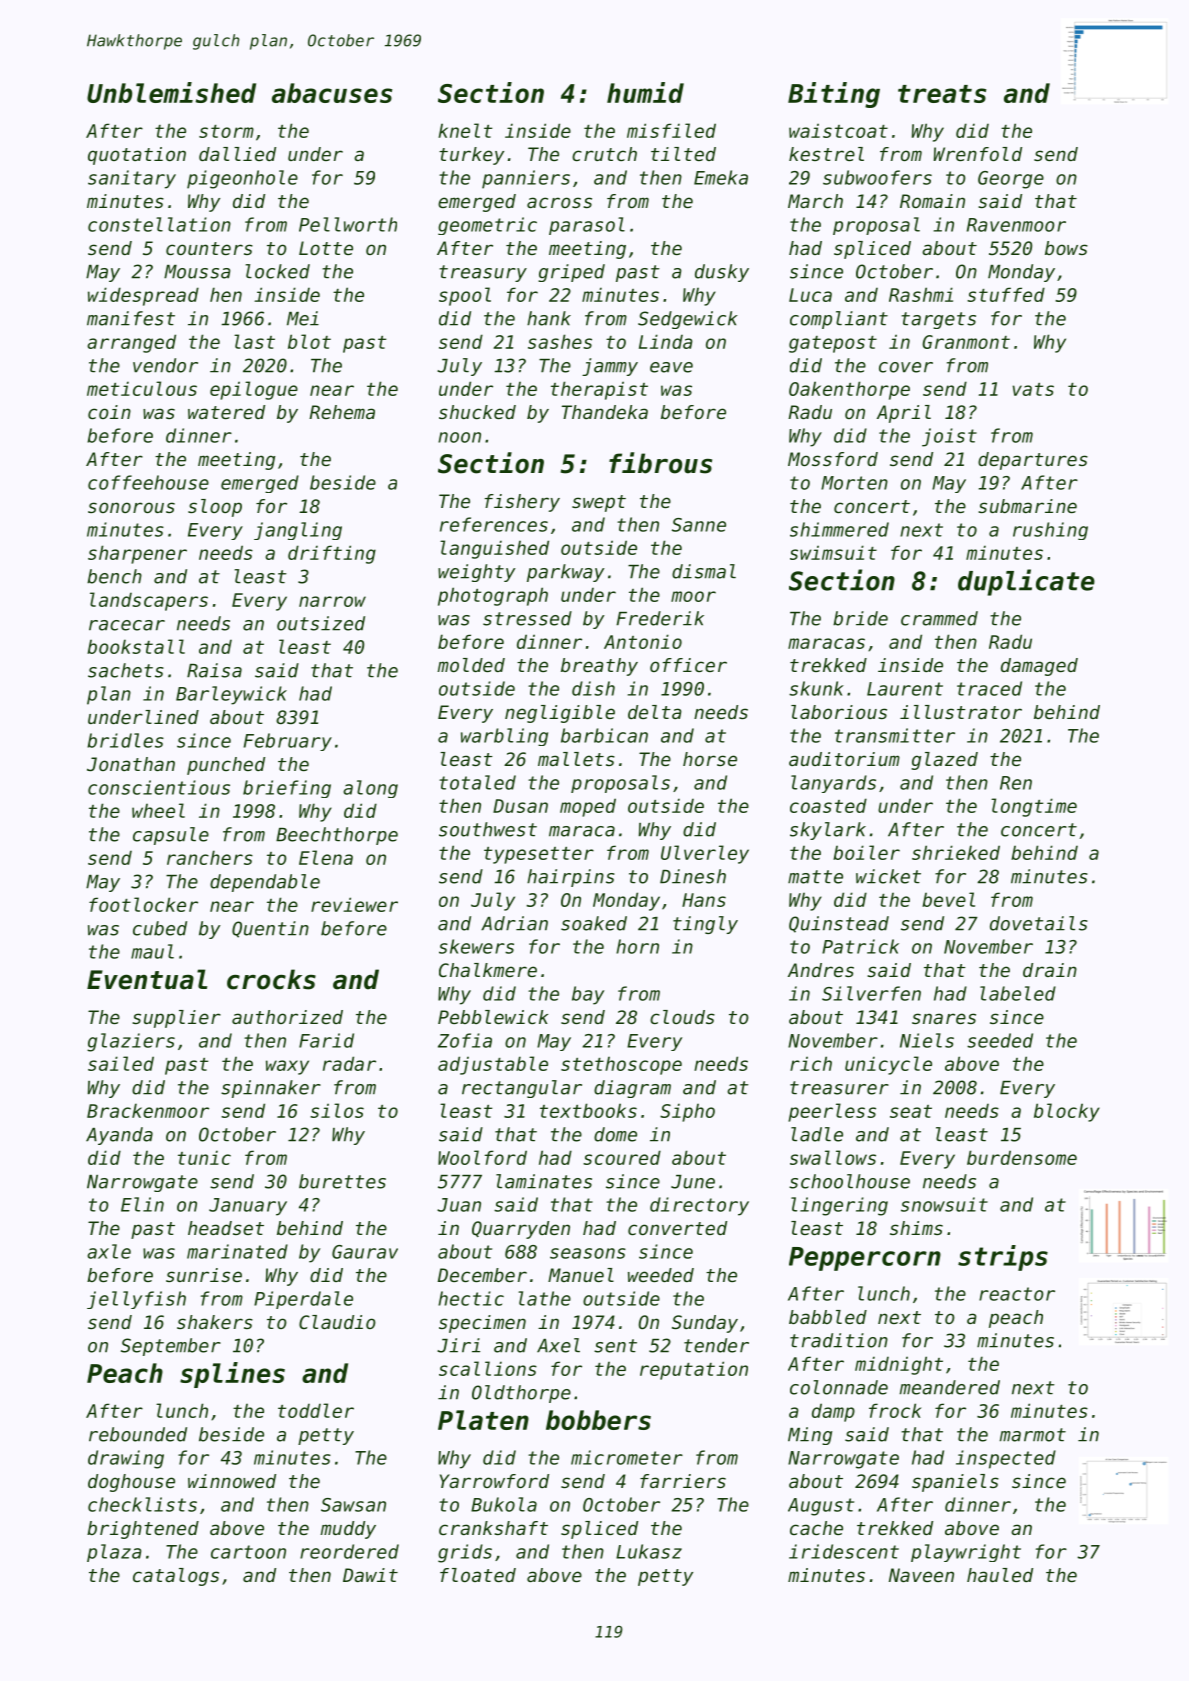 Image resolution: width=1189 pixels, height=1681 pixels. What do you see at coordinates (588, 1110) in the page?
I see `textbooks` at bounding box center [588, 1110].
